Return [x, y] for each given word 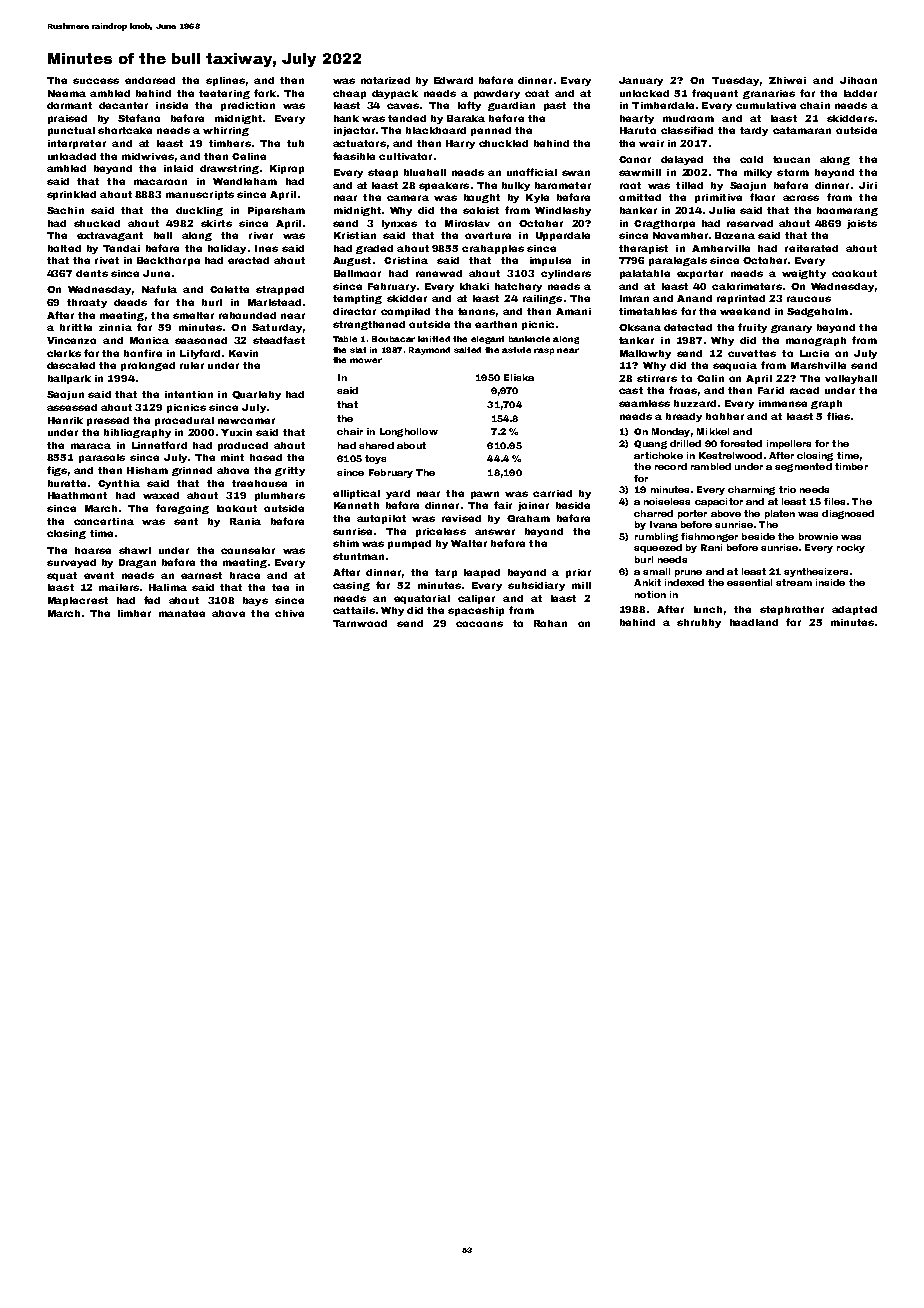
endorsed [150, 80]
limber [134, 613]
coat [537, 93]
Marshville [818, 365]
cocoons [479, 624]
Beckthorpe [168, 261]
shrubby [699, 623]
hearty [637, 119]
